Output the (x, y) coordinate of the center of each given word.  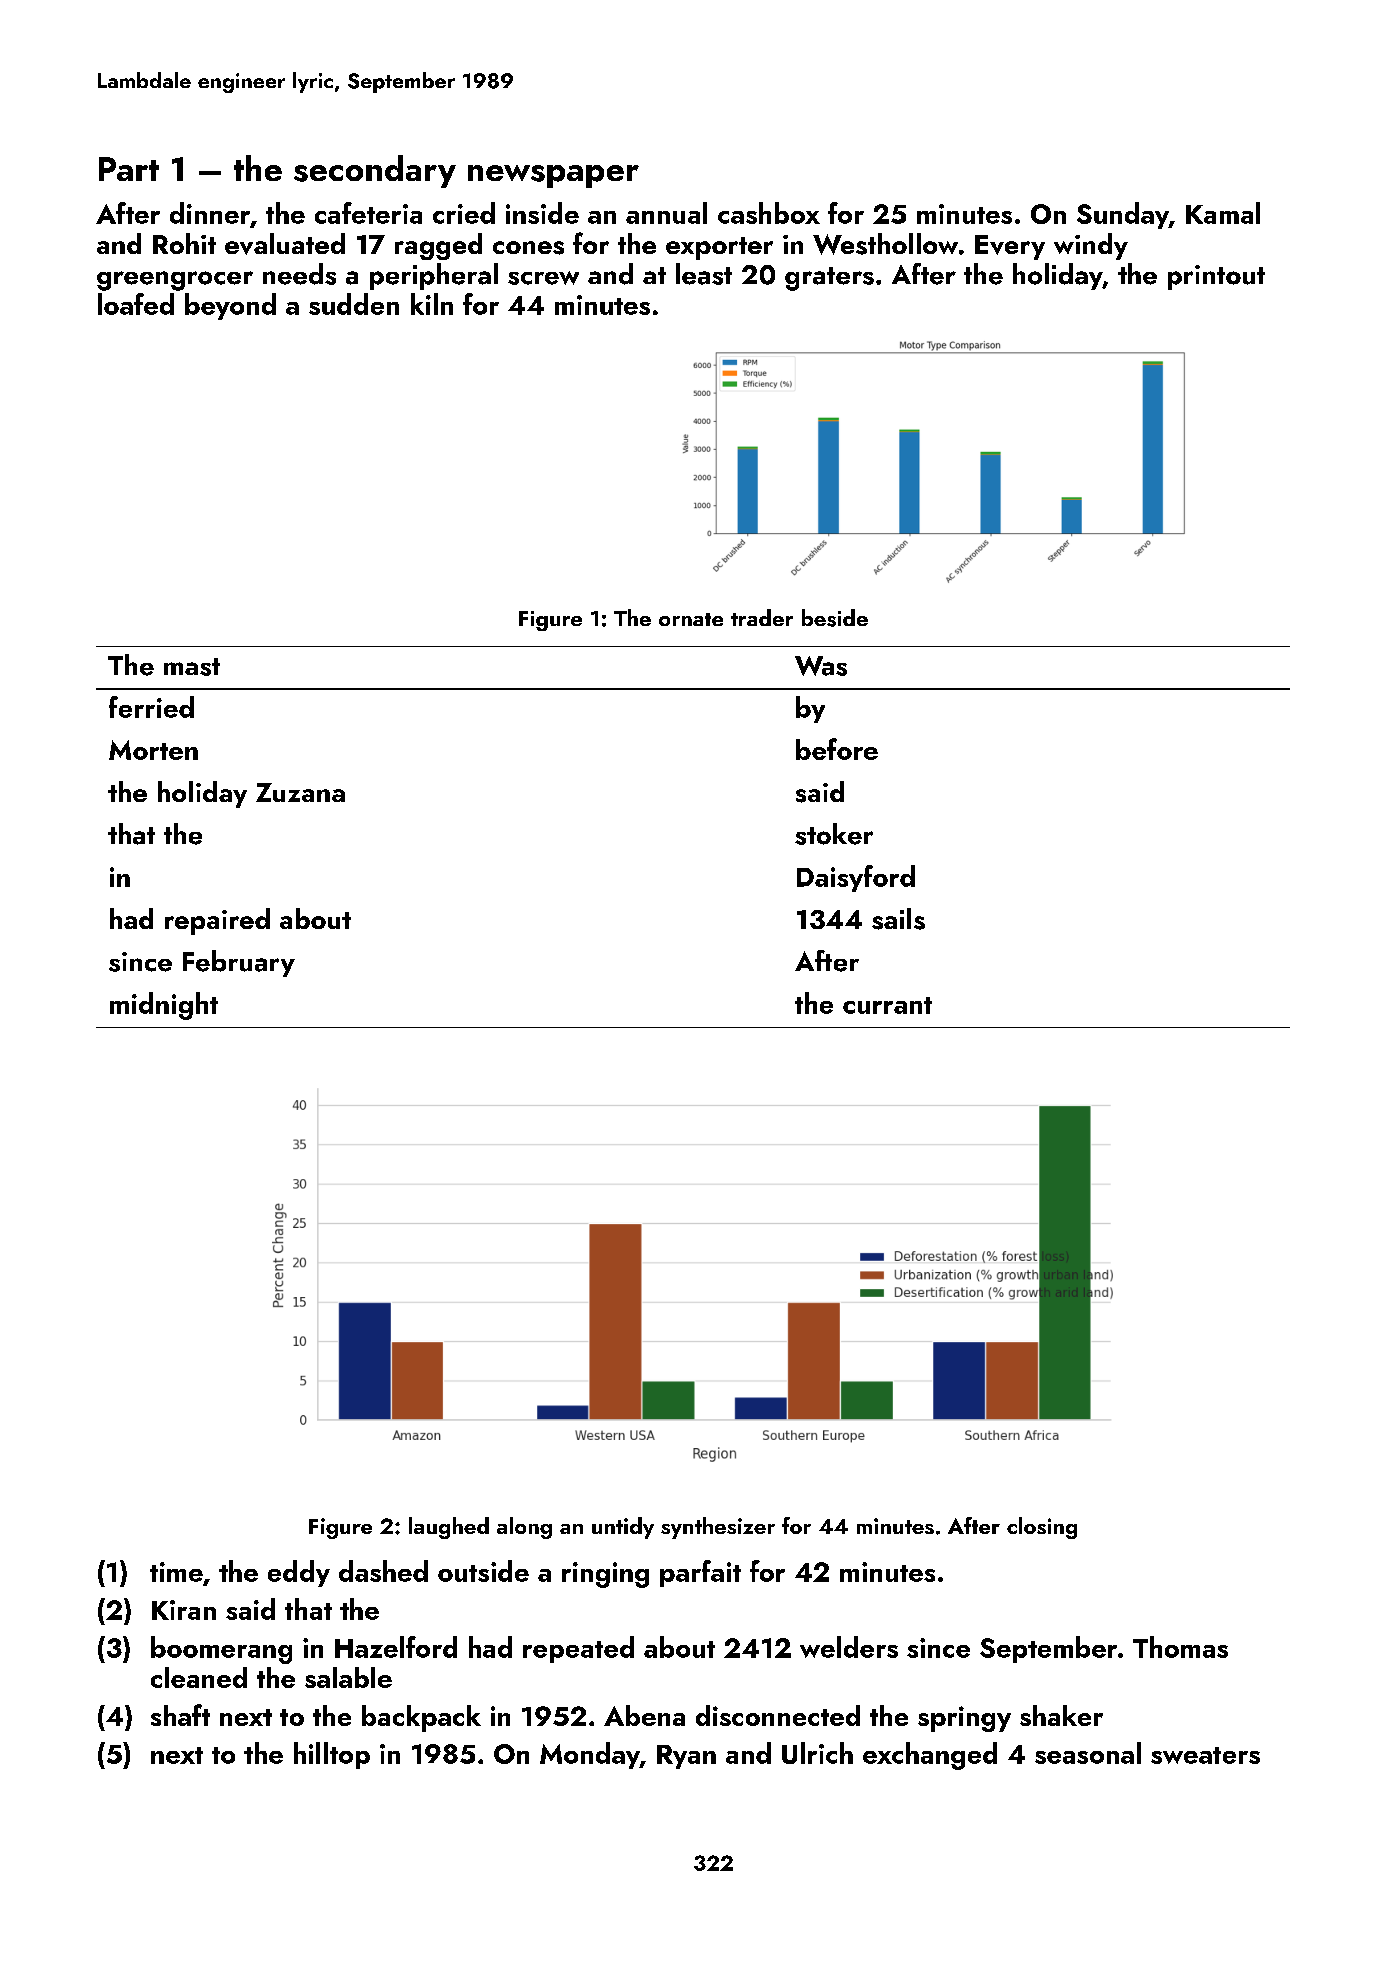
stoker (834, 834)
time (176, 1572)
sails (898, 919)
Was (821, 666)
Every (1010, 247)
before (837, 749)
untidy (623, 1528)
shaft (180, 1715)
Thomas (1180, 1647)
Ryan (686, 1757)
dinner (210, 213)
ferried (151, 707)
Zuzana (300, 792)
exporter (719, 248)
